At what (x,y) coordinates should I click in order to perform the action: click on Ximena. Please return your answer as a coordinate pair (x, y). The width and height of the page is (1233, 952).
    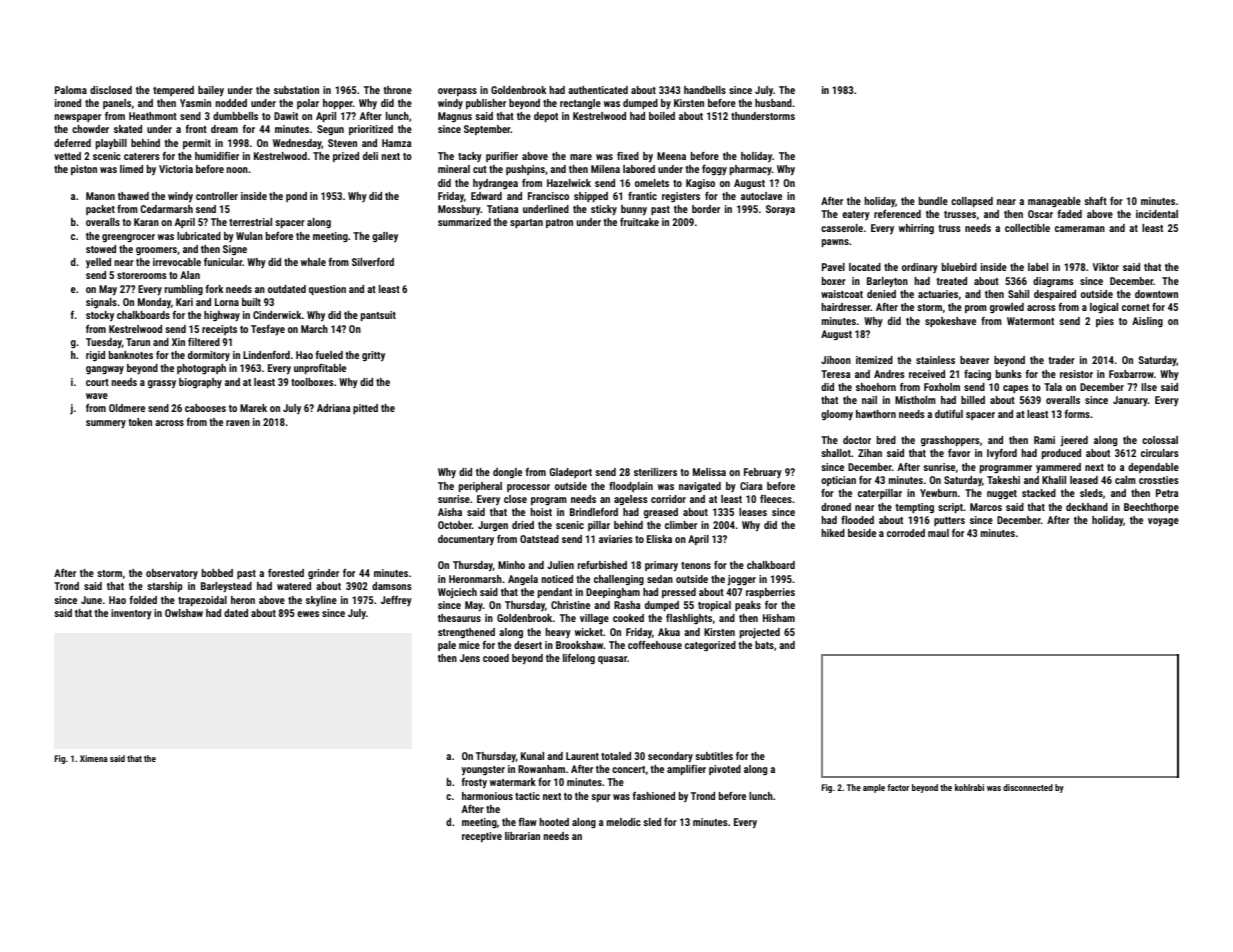
    Looking at the image, I should click on (93, 758).
